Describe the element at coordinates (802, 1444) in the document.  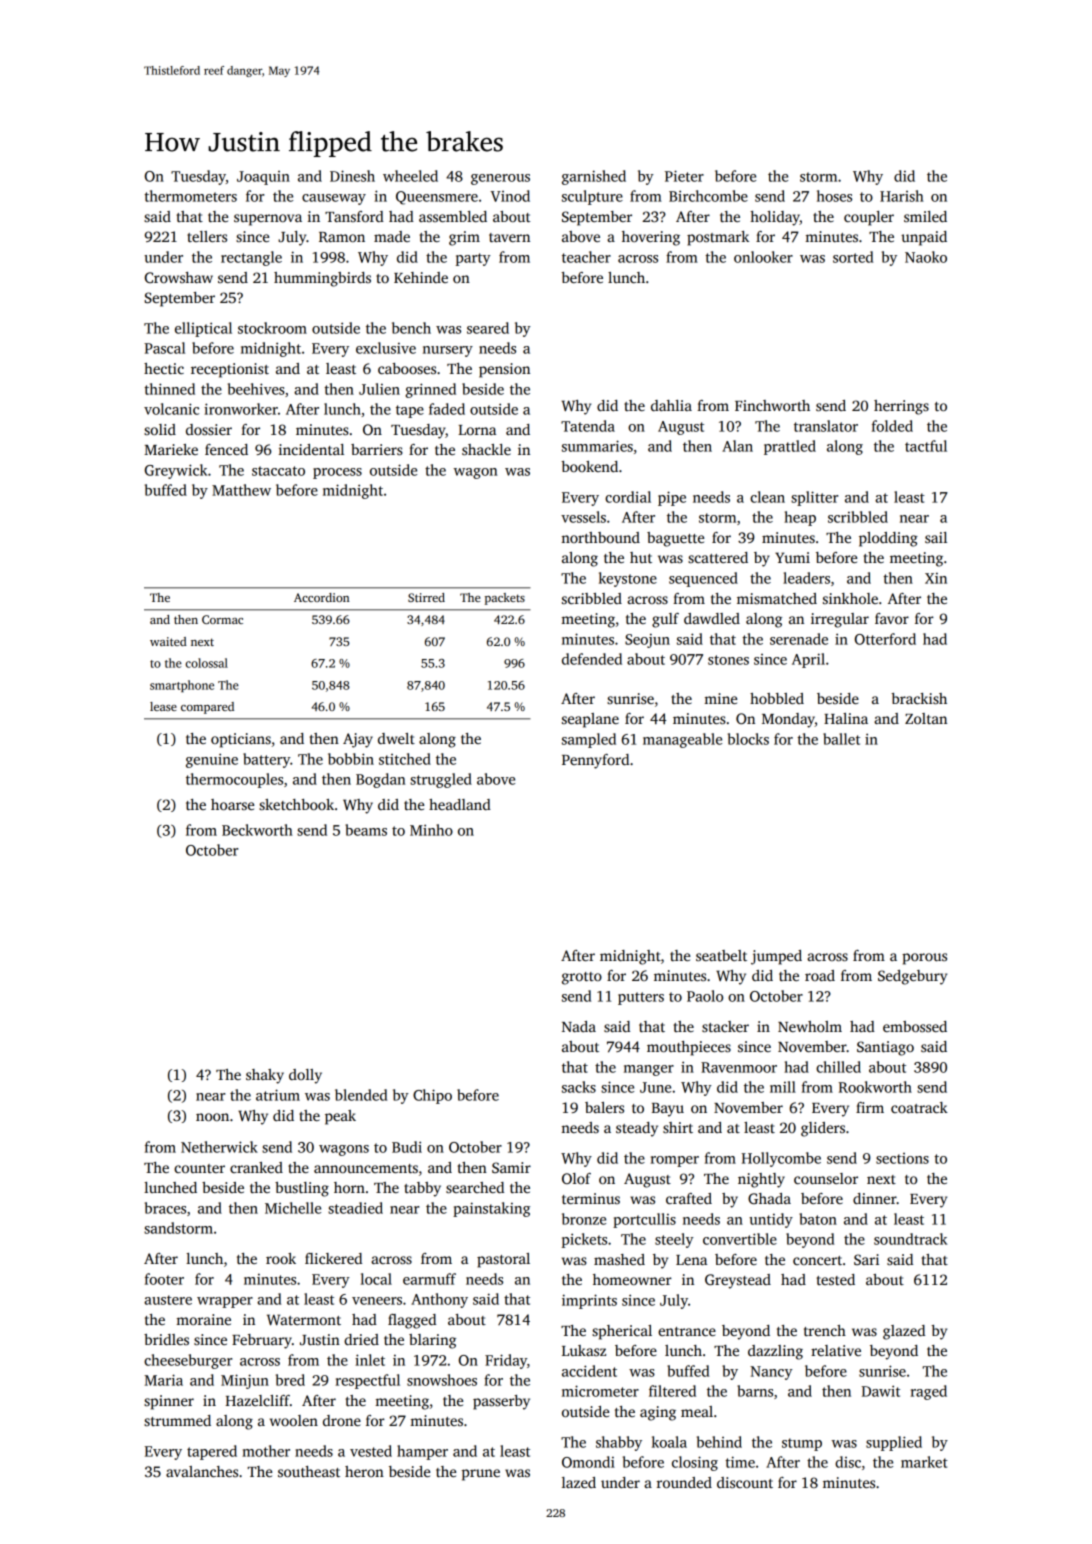
I see `stump` at that location.
